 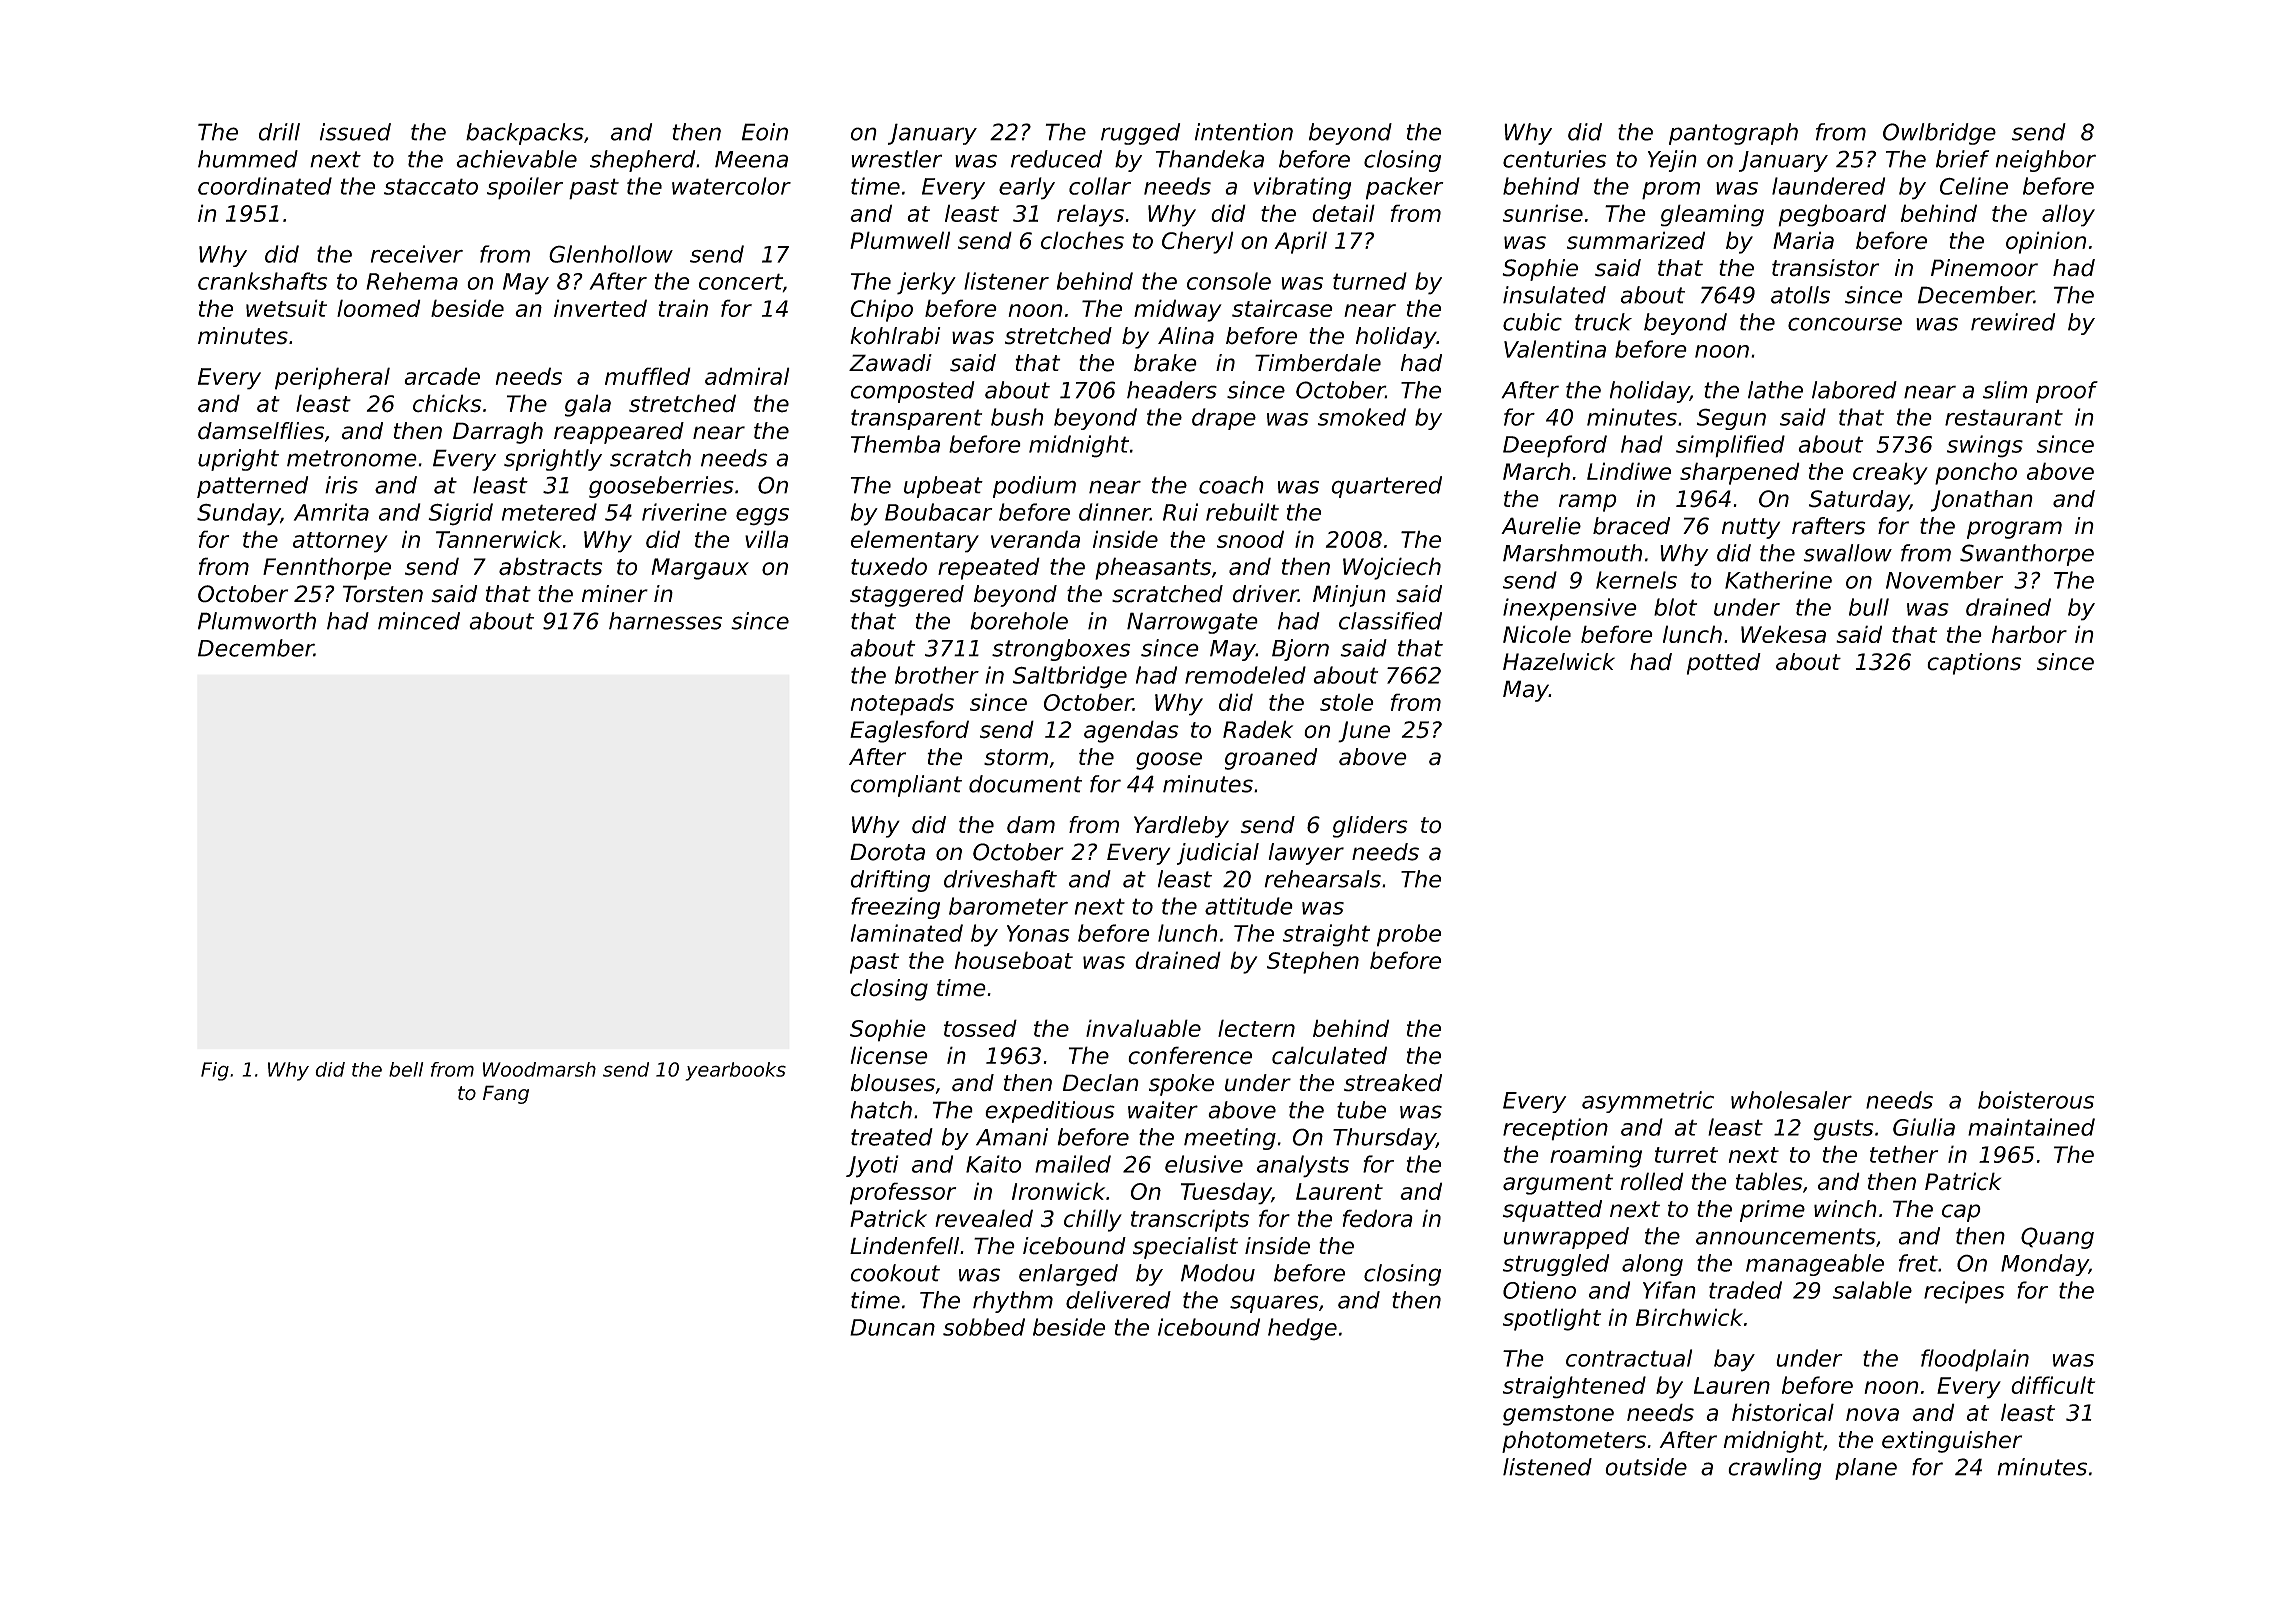 What do you see at coordinates (892, 1327) in the screenshot?
I see `Duncan` at bounding box center [892, 1327].
